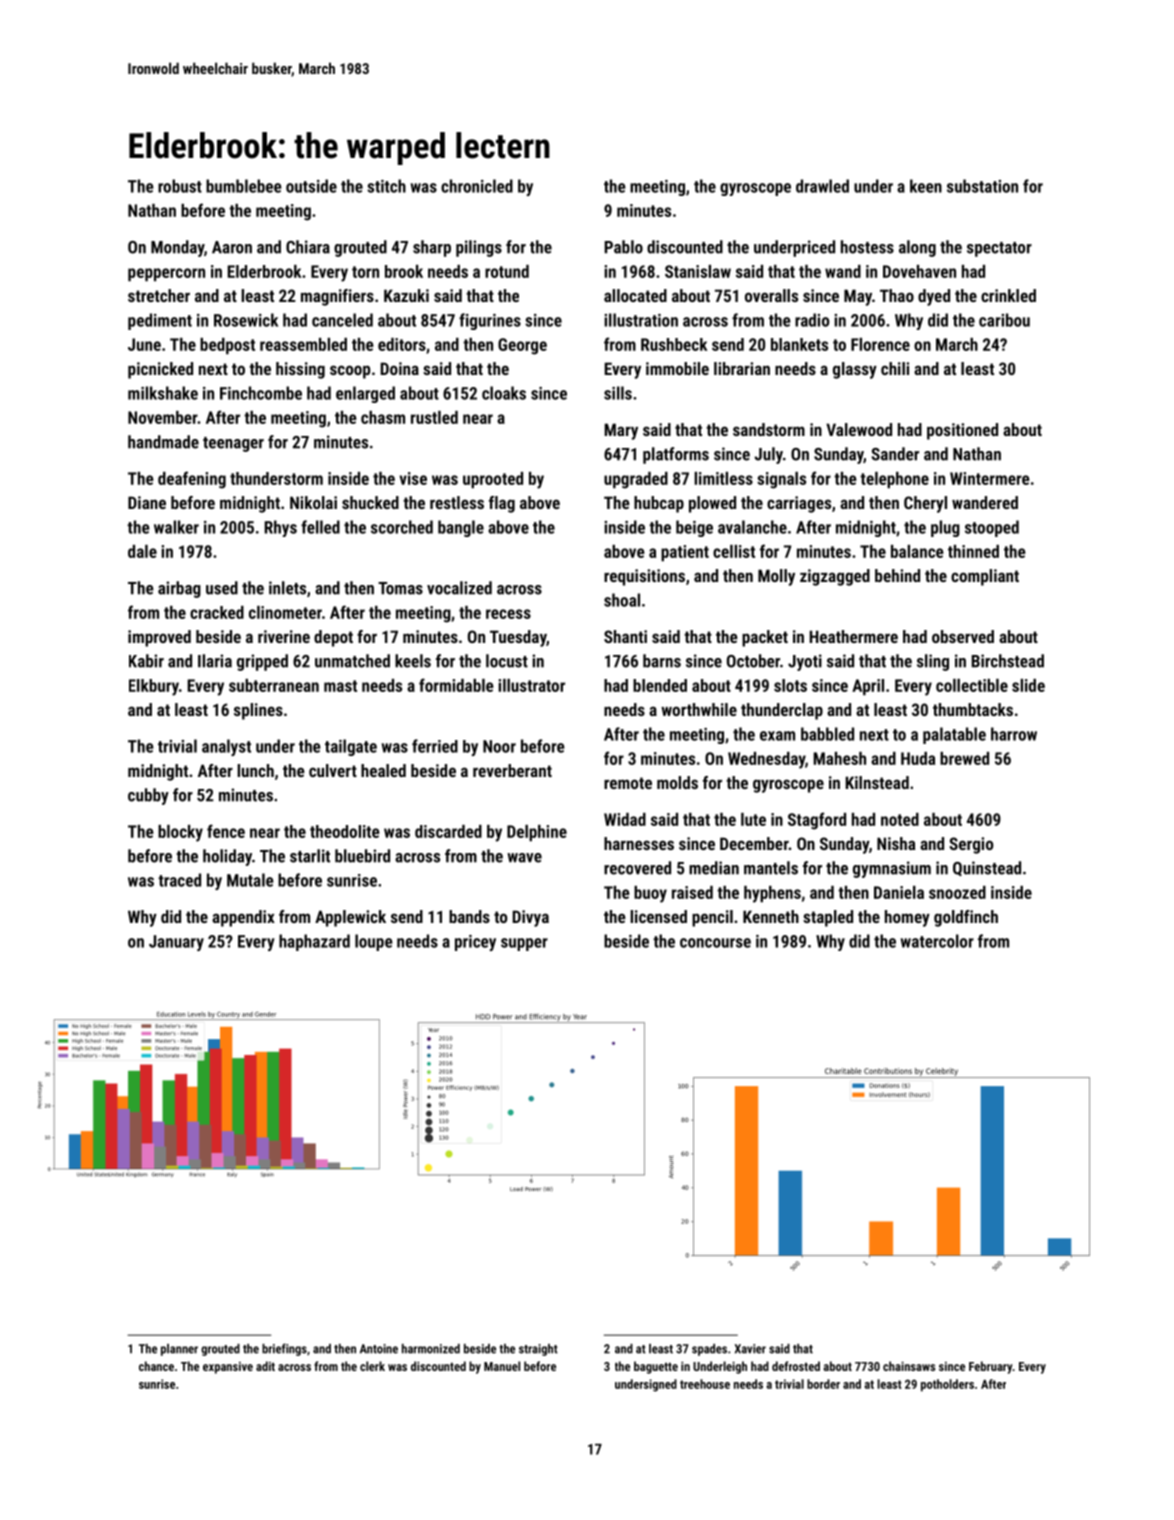 The image size is (1174, 1520). Describe the element at coordinates (232, 247) in the document. I see `Aaron` at that location.
